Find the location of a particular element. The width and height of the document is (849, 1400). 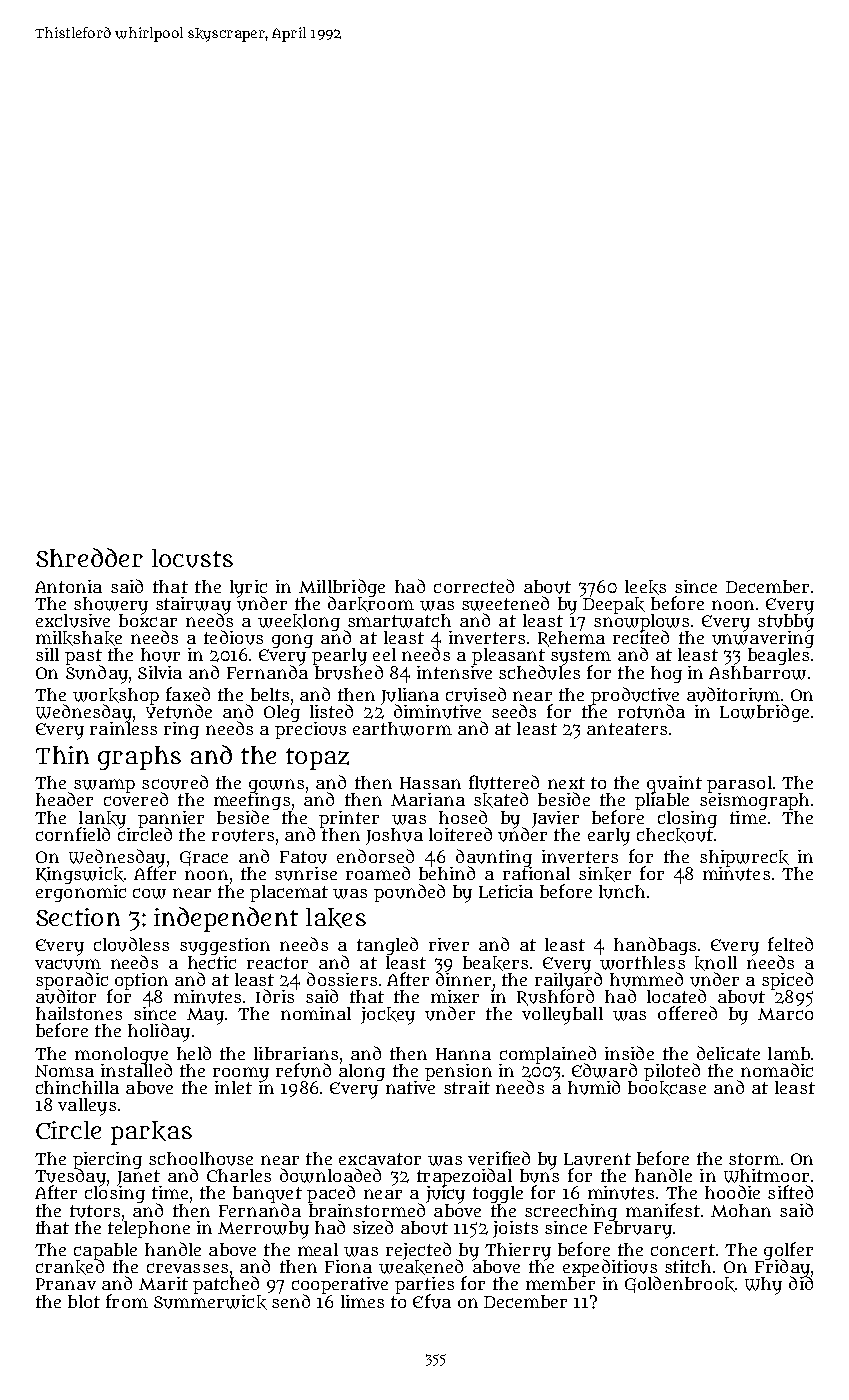

Efua is located at coordinates (432, 1301).
